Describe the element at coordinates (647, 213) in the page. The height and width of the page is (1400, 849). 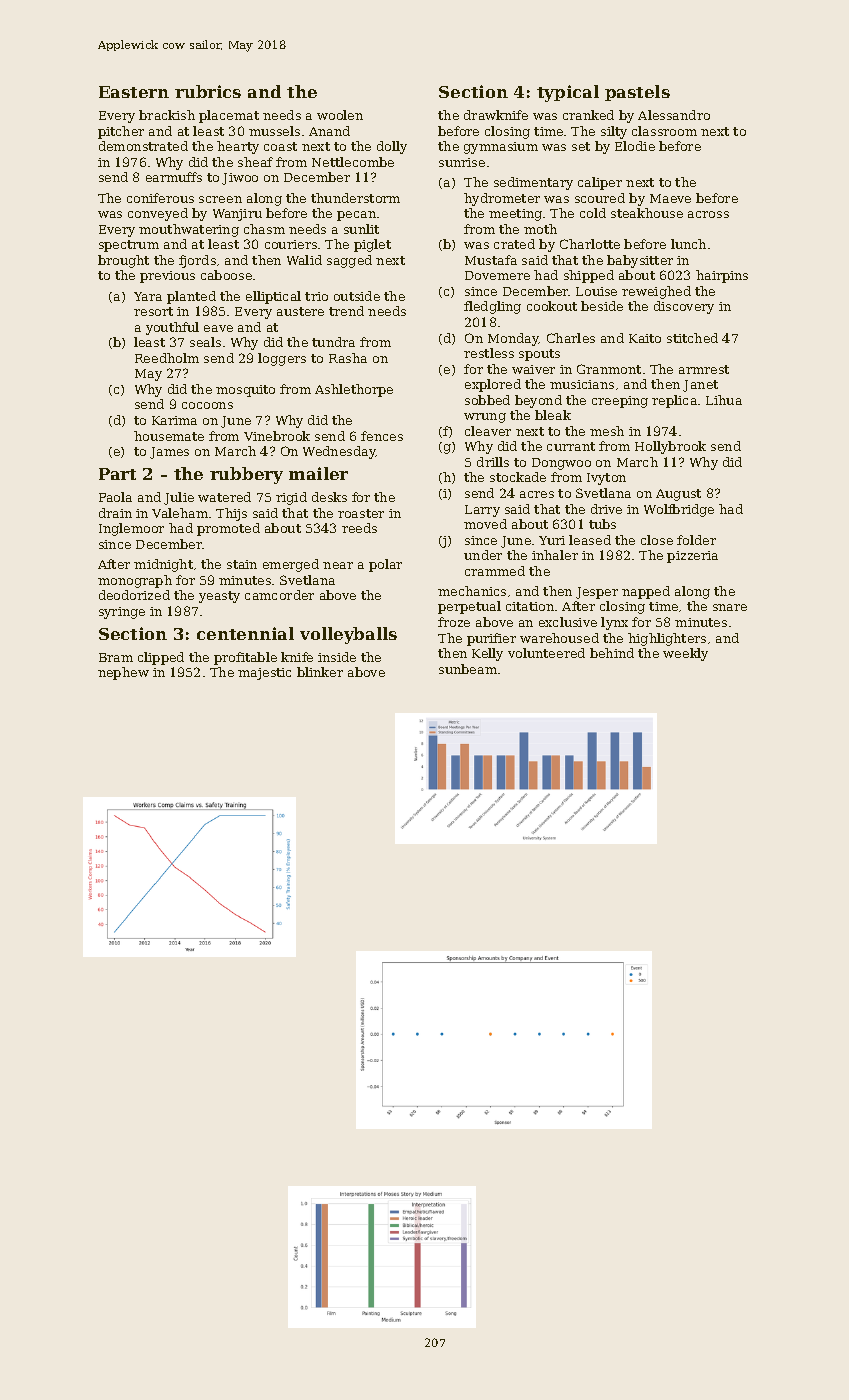
I see `steakhouse` at that location.
